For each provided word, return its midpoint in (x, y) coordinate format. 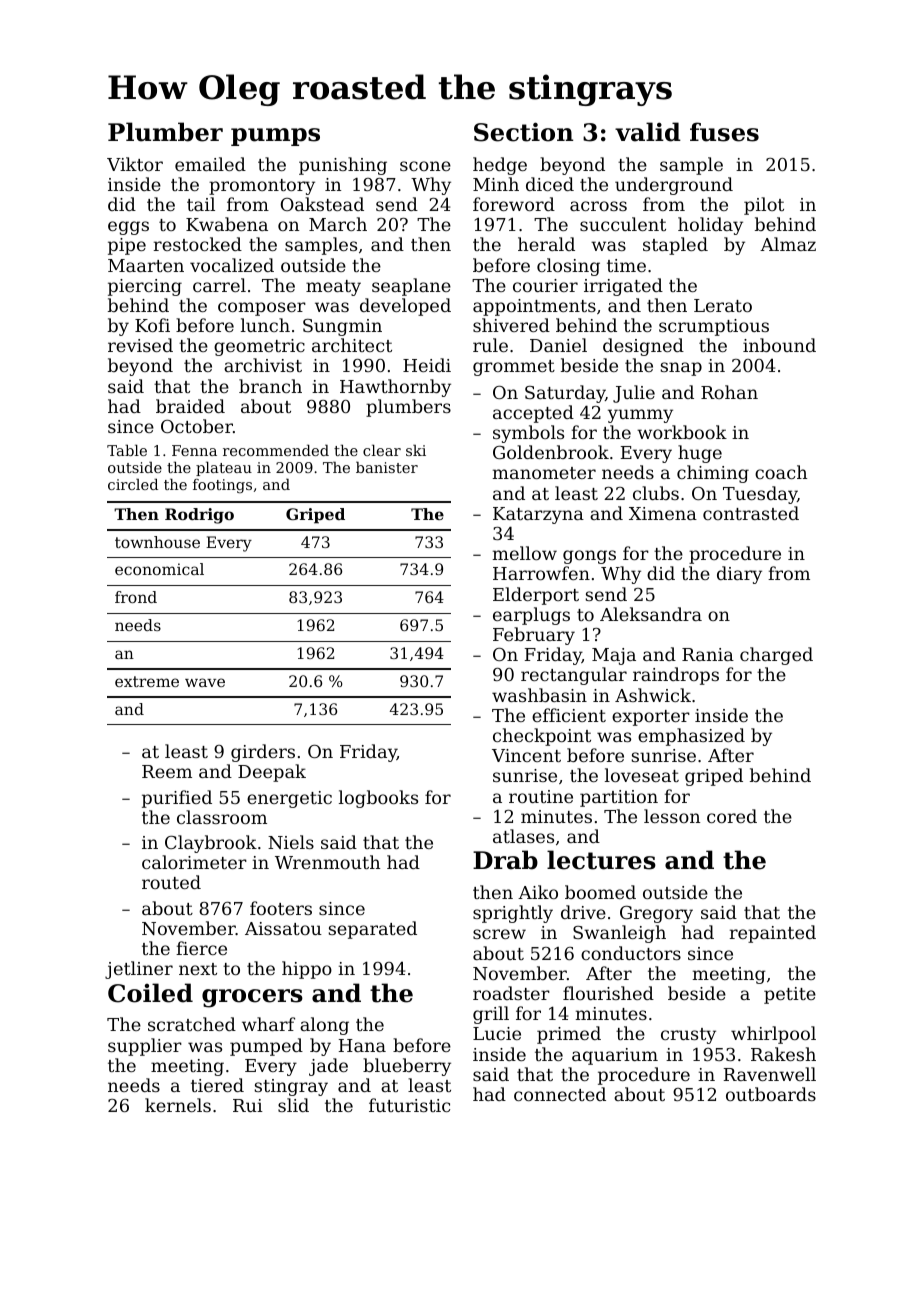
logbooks (378, 799)
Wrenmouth (327, 862)
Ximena (663, 513)
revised (140, 345)
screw (499, 934)
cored (732, 816)
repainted (773, 934)
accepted (533, 414)
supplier (145, 1047)
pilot (764, 206)
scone (425, 166)
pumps (275, 137)
